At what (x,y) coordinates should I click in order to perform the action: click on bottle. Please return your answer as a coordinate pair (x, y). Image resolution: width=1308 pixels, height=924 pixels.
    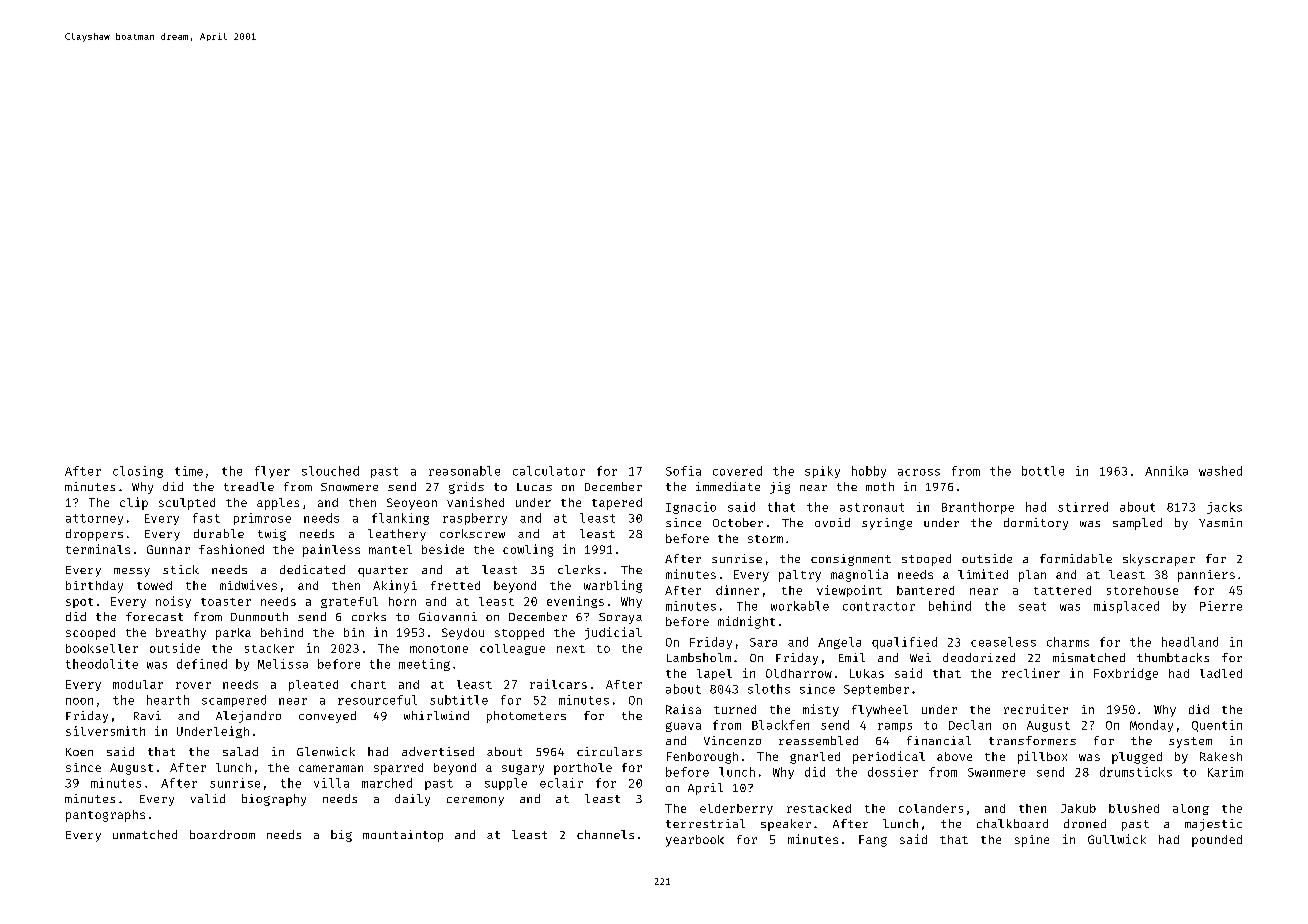
    Looking at the image, I should click on (1043, 471).
